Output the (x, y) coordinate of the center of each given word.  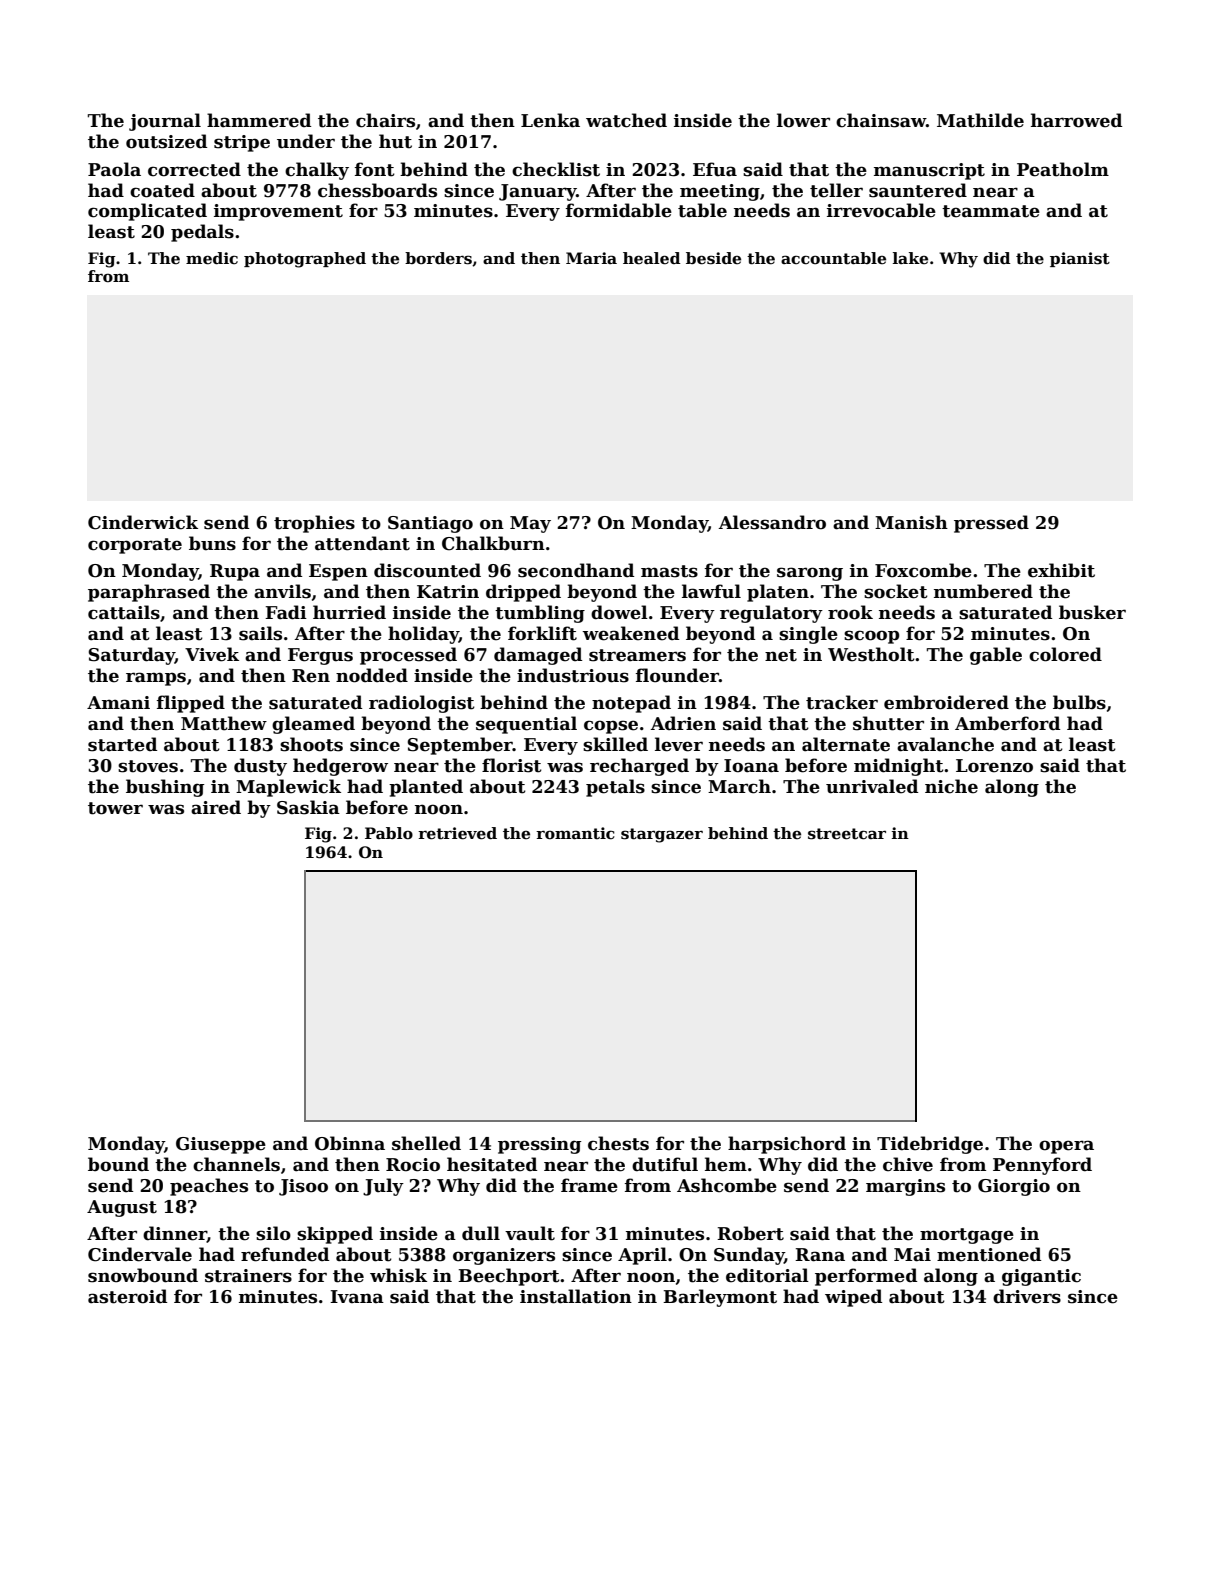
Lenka (550, 120)
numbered (983, 591)
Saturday (132, 656)
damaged (538, 656)
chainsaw (881, 120)
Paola (114, 169)
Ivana (357, 1296)
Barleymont (720, 1298)
